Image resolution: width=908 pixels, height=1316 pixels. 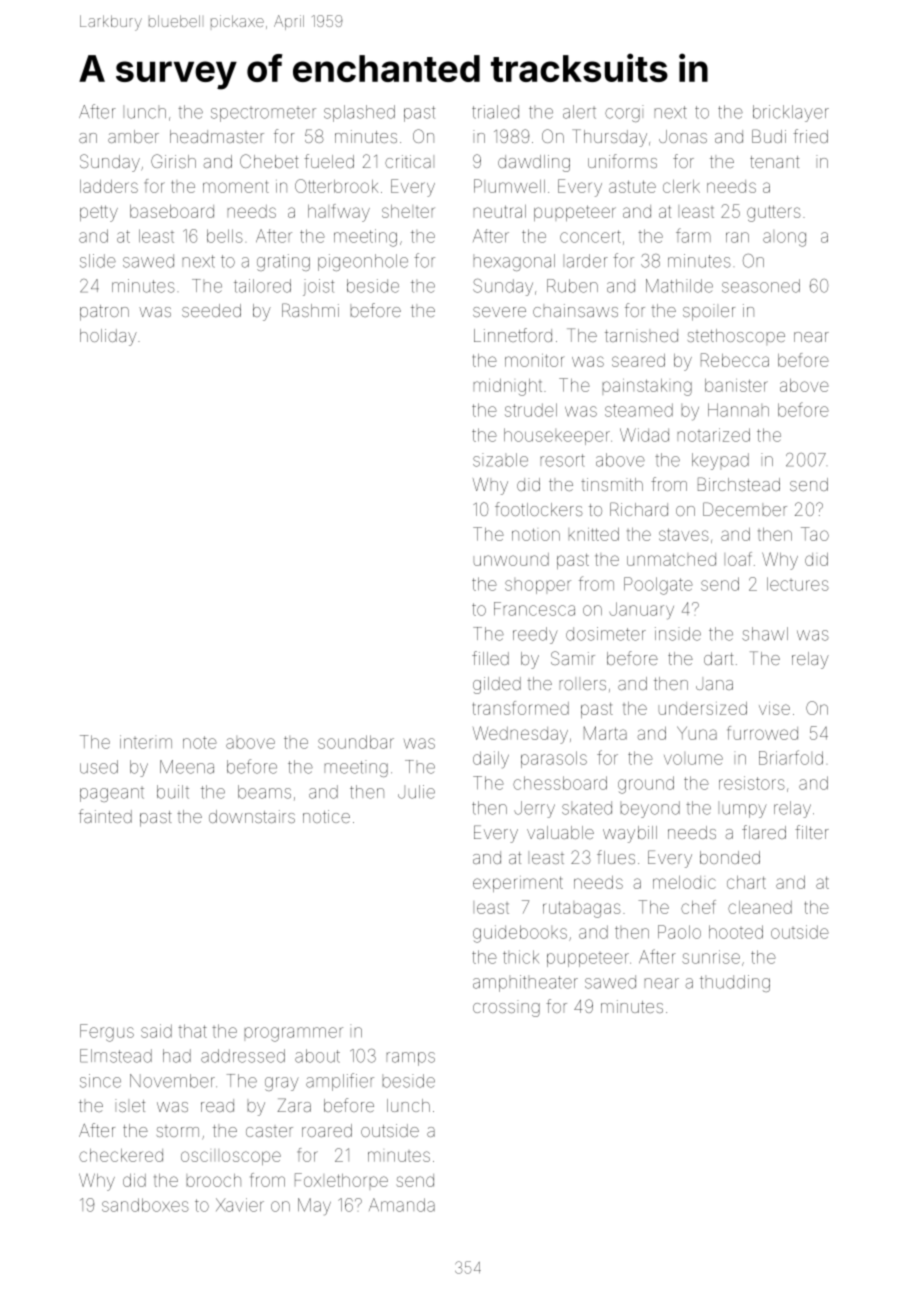 I want to click on Linnetford, so click(x=513, y=335).
